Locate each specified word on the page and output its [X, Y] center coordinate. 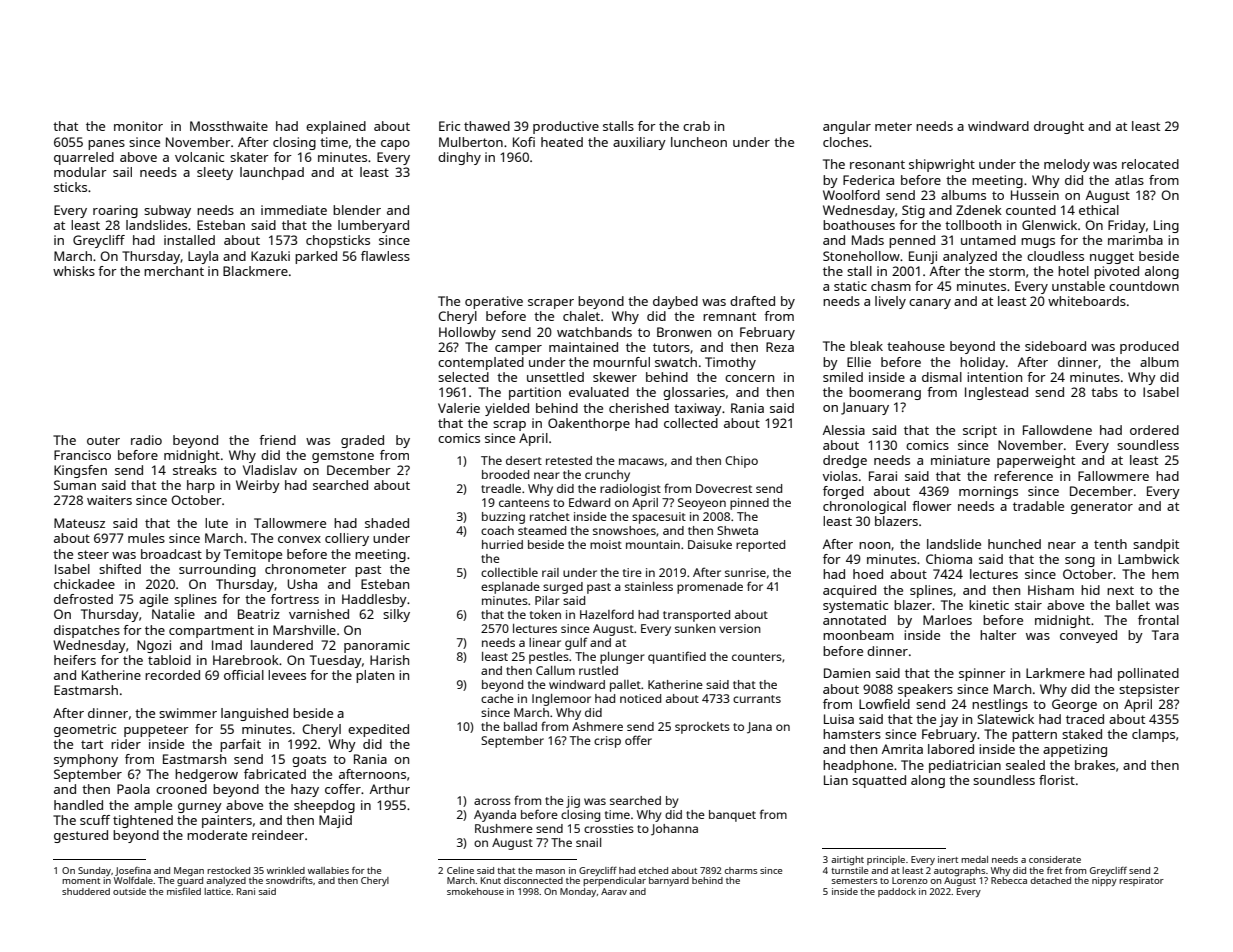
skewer [615, 377]
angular [847, 127]
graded [362, 441]
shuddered [86, 891]
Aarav [614, 891]
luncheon [699, 142]
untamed [988, 240]
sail [122, 172]
